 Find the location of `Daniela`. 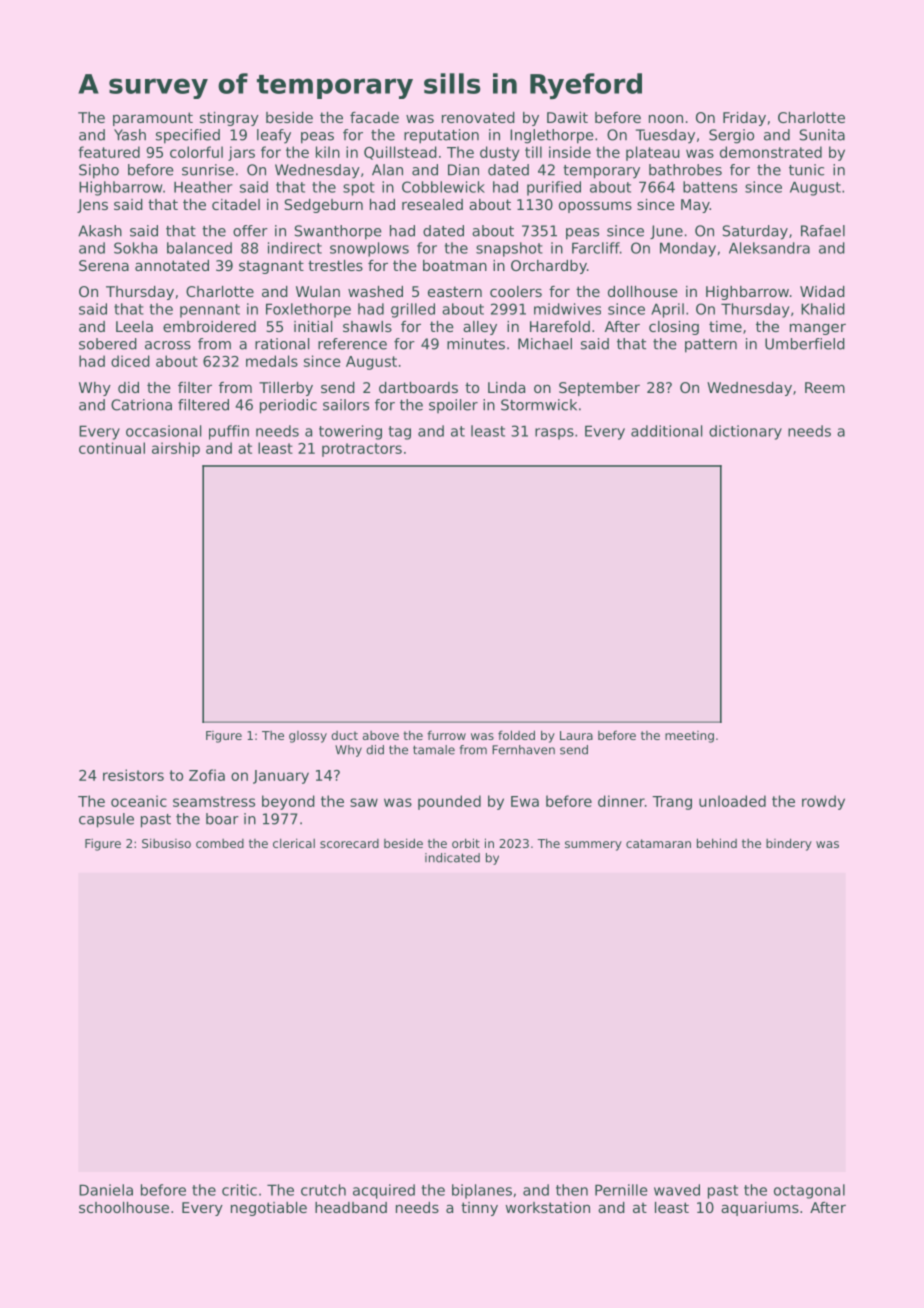

Daniela is located at coordinates (106, 1190).
